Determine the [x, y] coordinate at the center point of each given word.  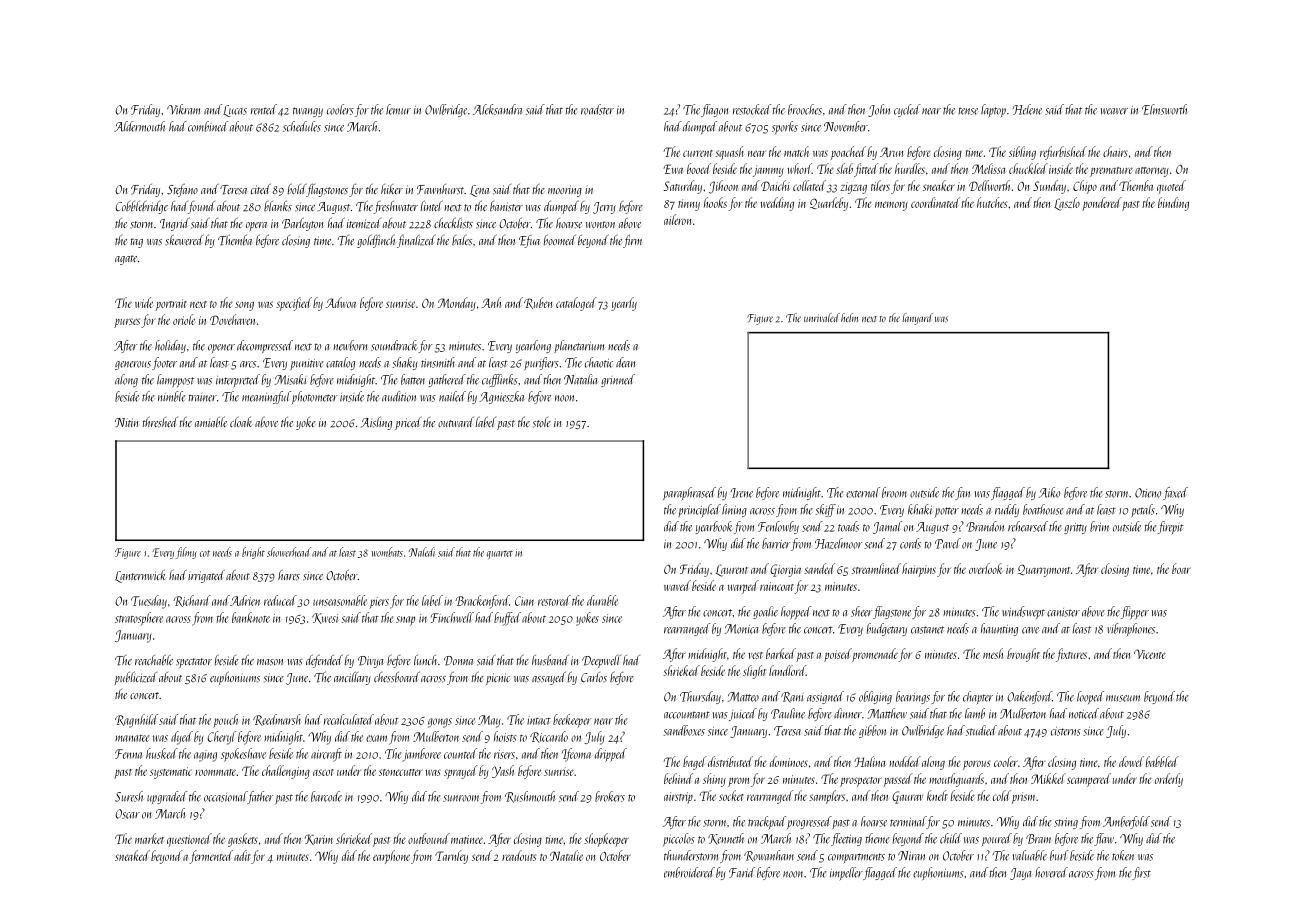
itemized [364, 223]
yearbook [714, 527]
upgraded [167, 797]
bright [253, 553]
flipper [1135, 612]
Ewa [673, 169]
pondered [1102, 204]
